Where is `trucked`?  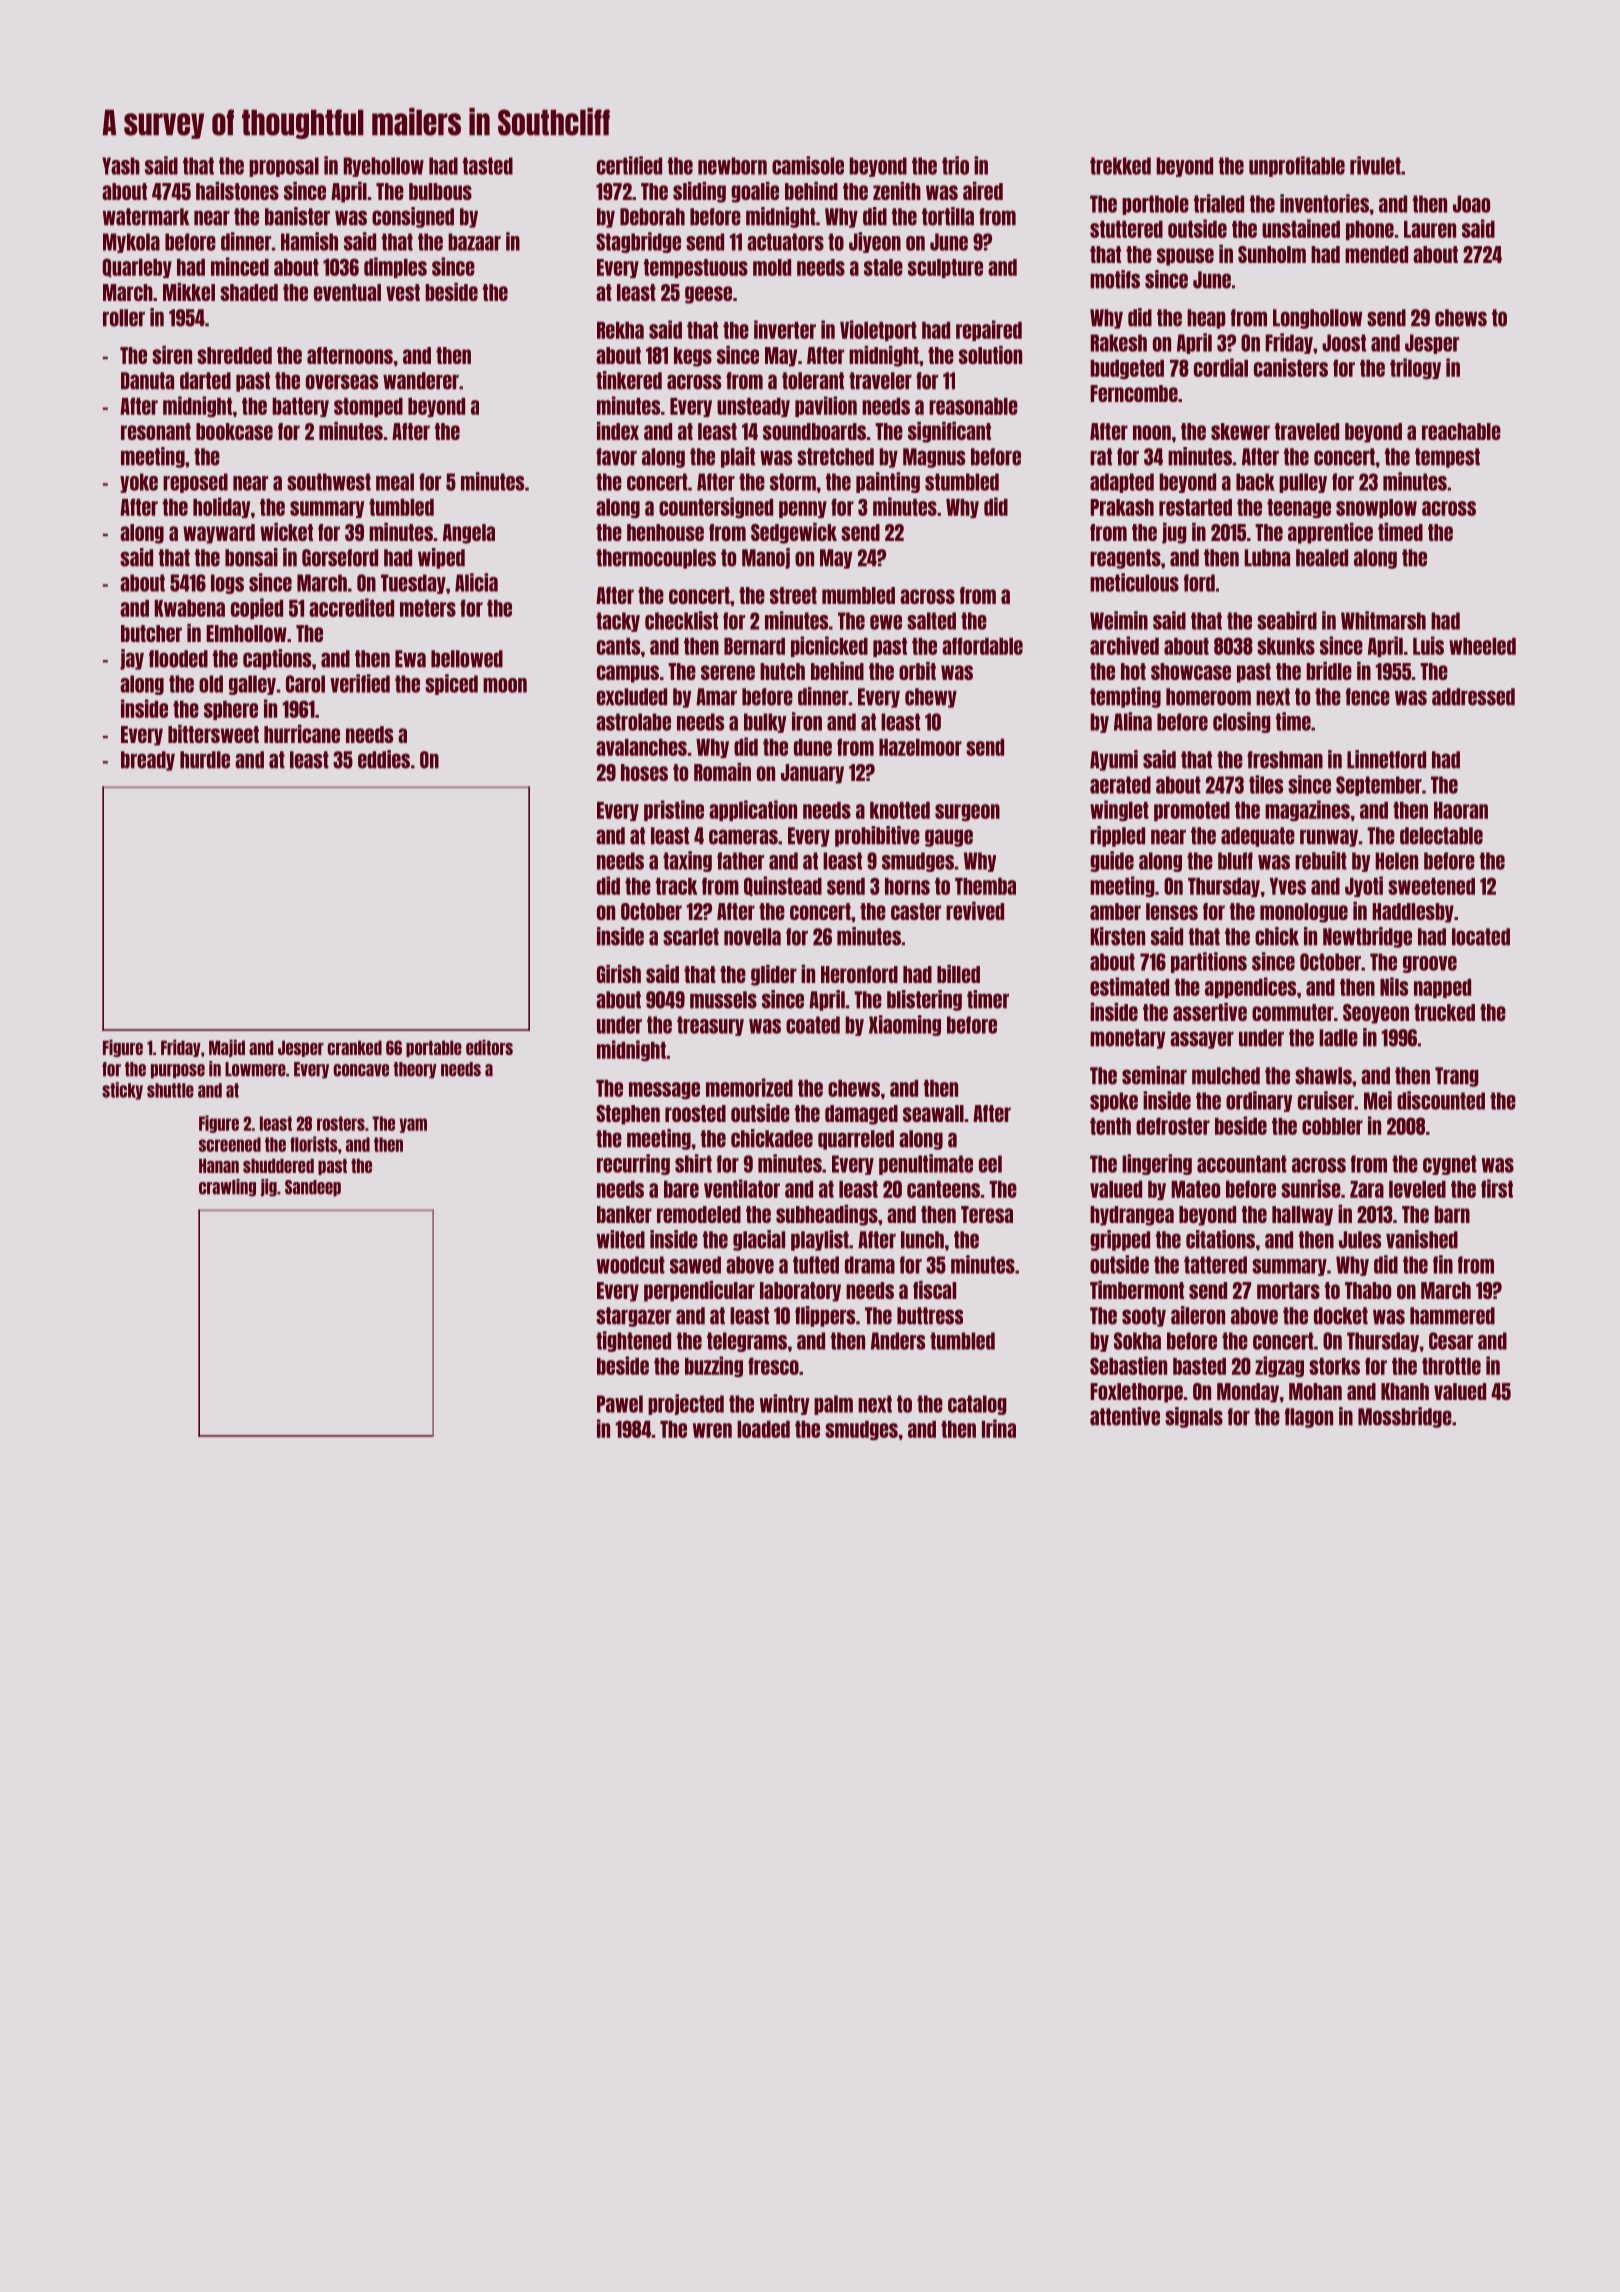 trucked is located at coordinates (1444, 1012).
